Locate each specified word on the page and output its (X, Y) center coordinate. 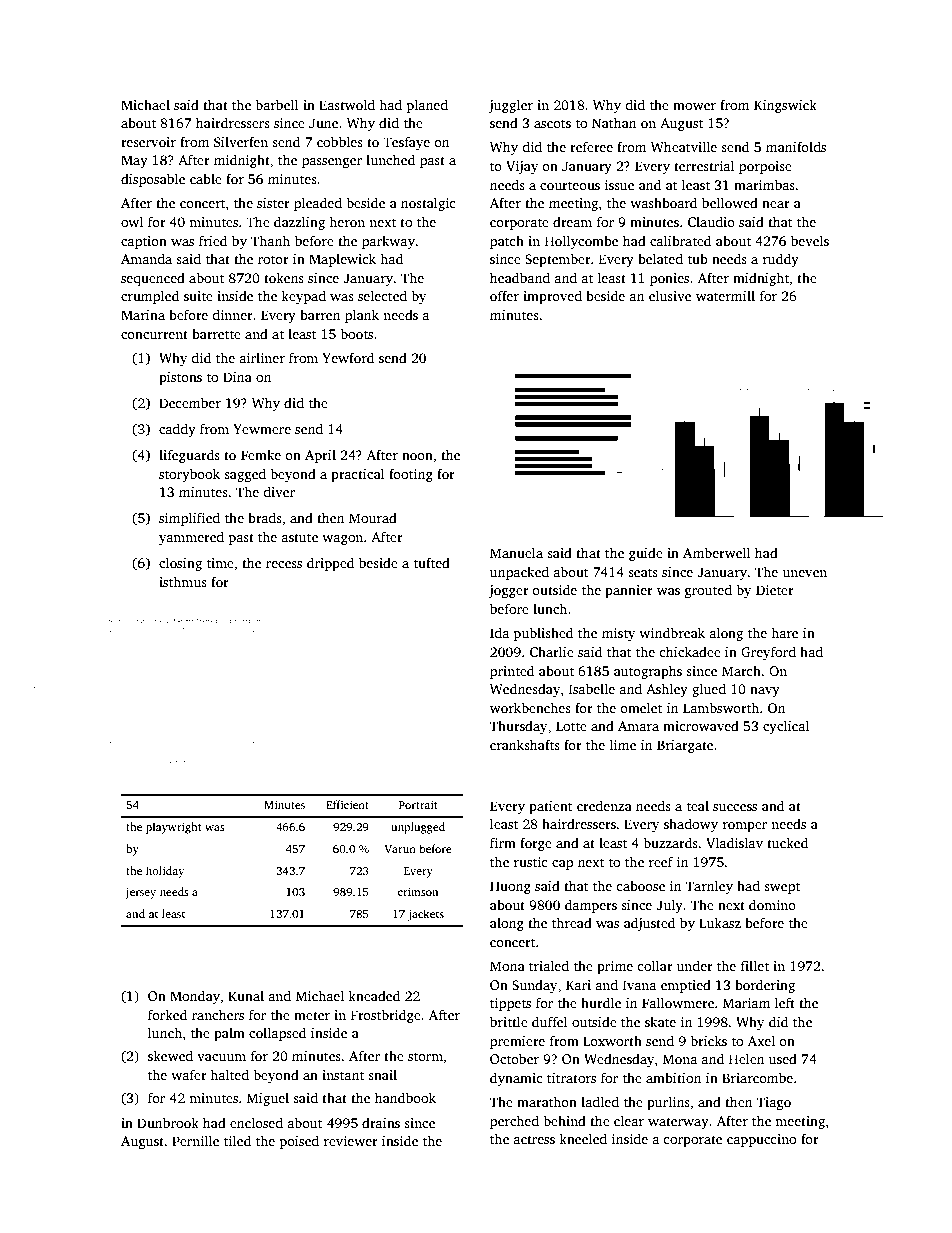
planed (427, 106)
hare (784, 632)
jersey (140, 893)
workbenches (530, 707)
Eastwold (347, 104)
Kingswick (785, 106)
